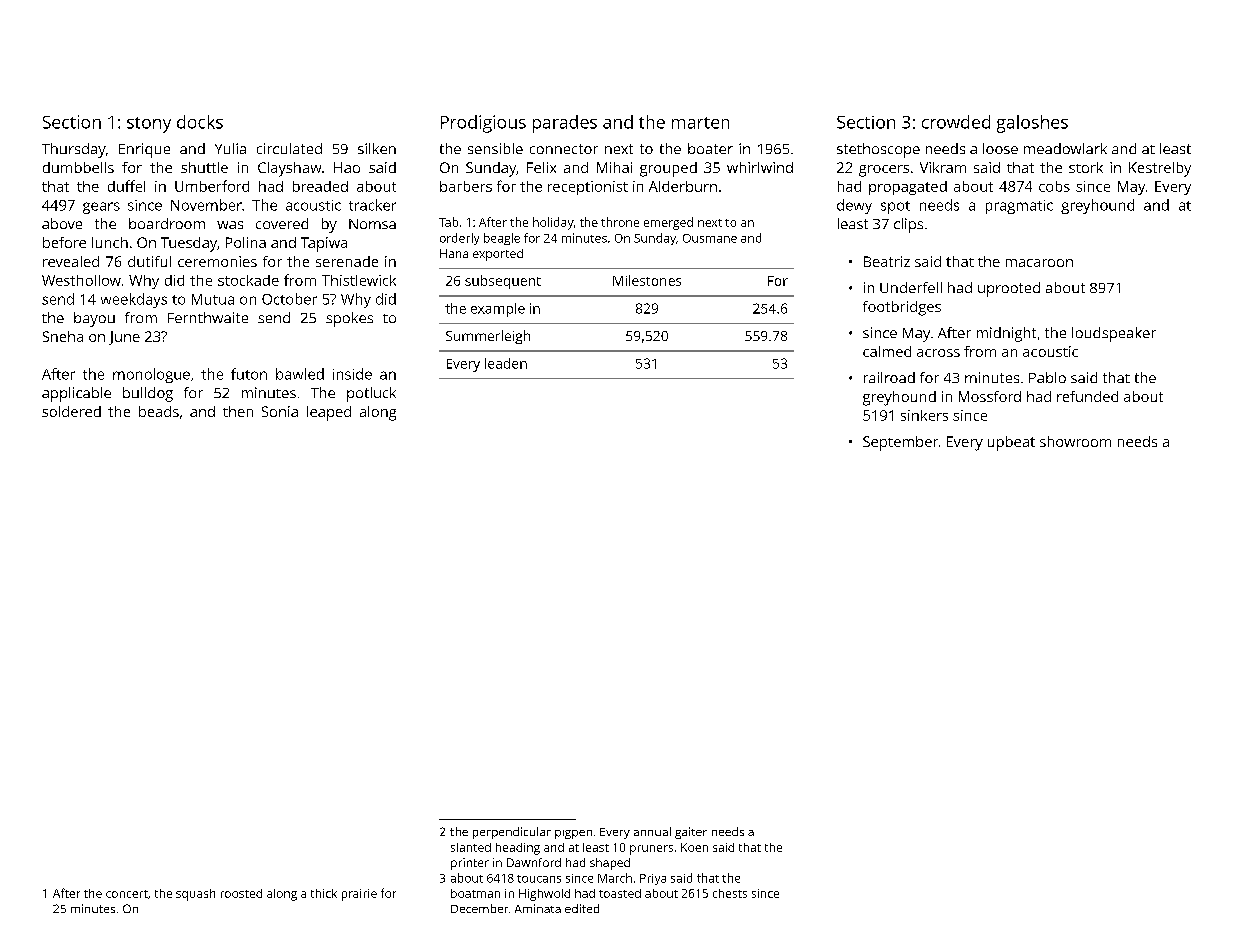  I want to click on concert, so click(127, 894).
